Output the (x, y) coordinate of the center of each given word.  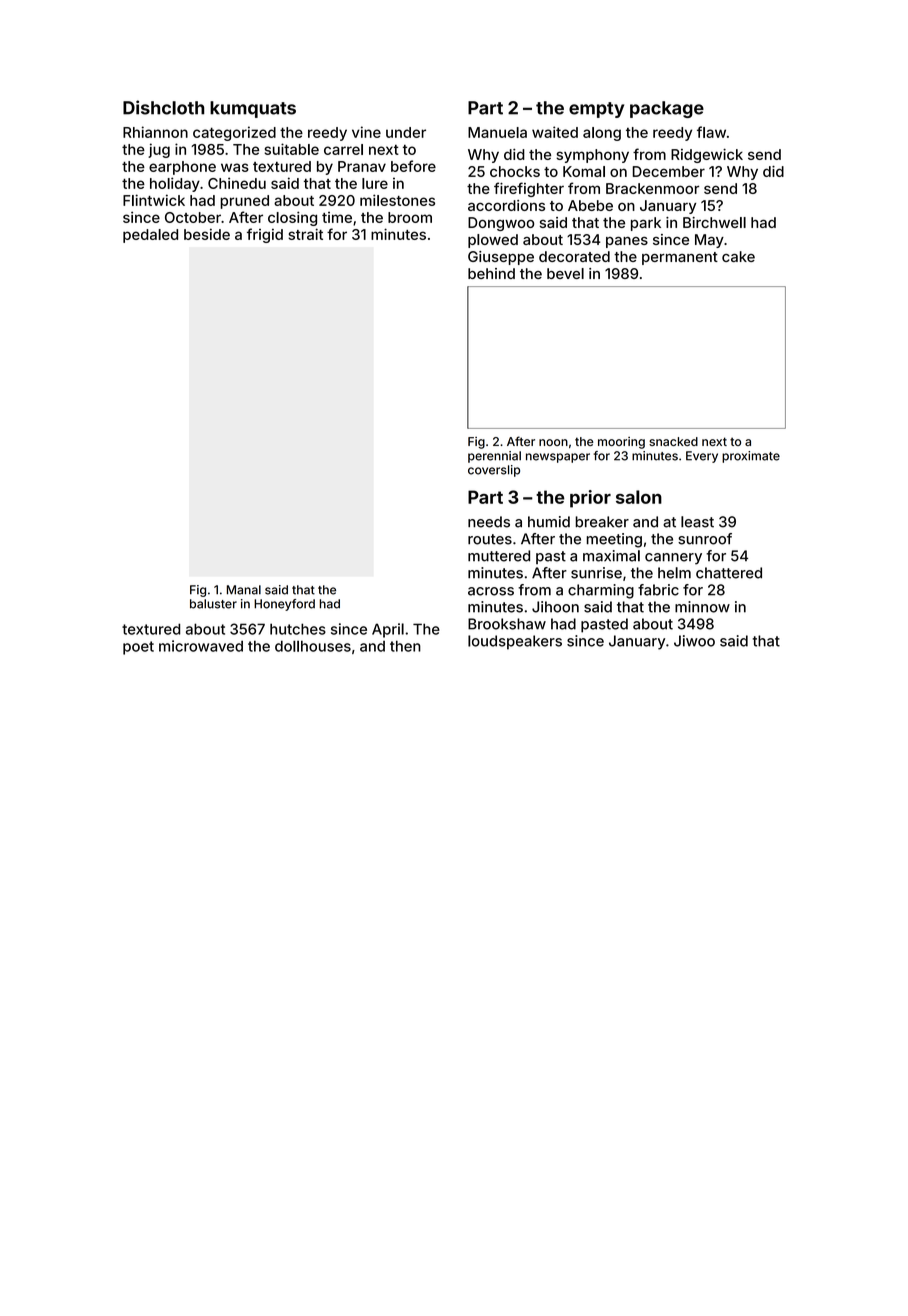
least (697, 522)
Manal (244, 590)
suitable (291, 149)
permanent (680, 258)
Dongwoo (501, 224)
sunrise (596, 573)
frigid (265, 235)
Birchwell (714, 222)
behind (491, 273)
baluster (213, 604)
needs (489, 522)
